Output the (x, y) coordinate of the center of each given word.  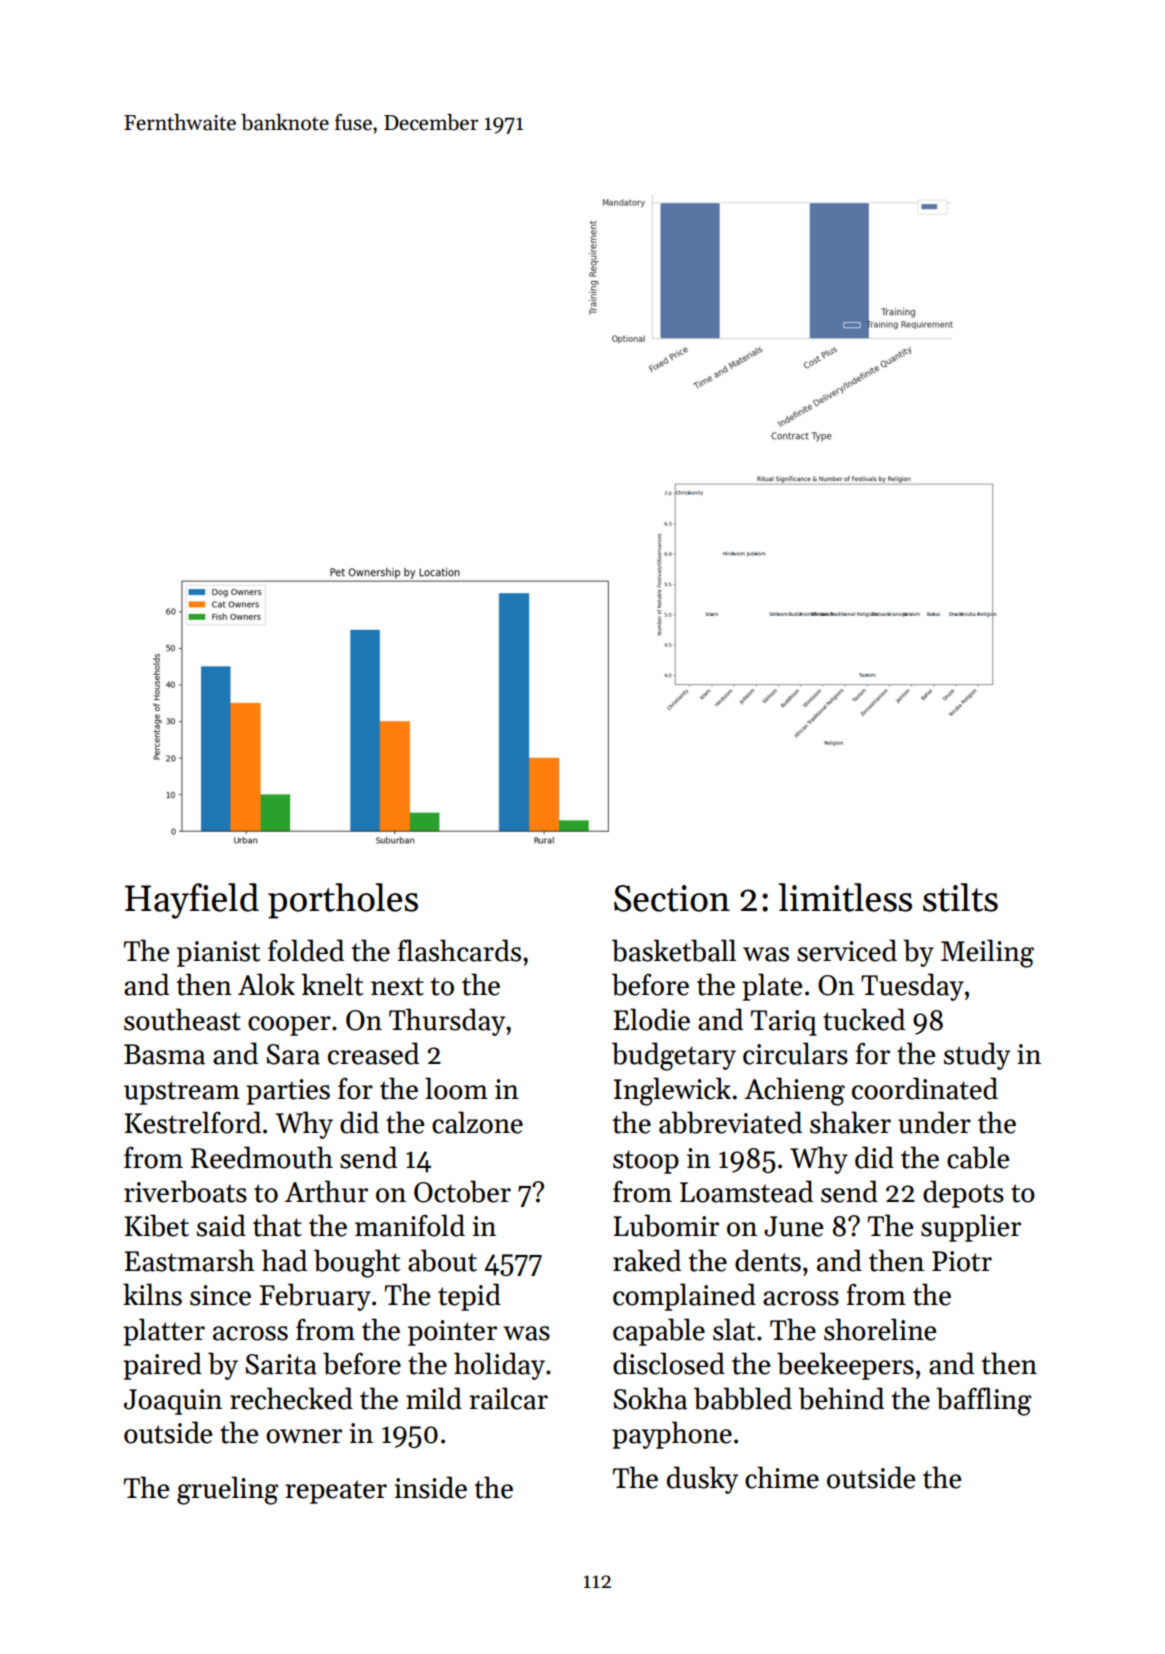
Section (672, 898)
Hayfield (192, 901)
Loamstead (746, 1191)
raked (647, 1260)
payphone (672, 1435)
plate (772, 987)
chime (782, 1477)
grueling (228, 1490)
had (284, 1260)
